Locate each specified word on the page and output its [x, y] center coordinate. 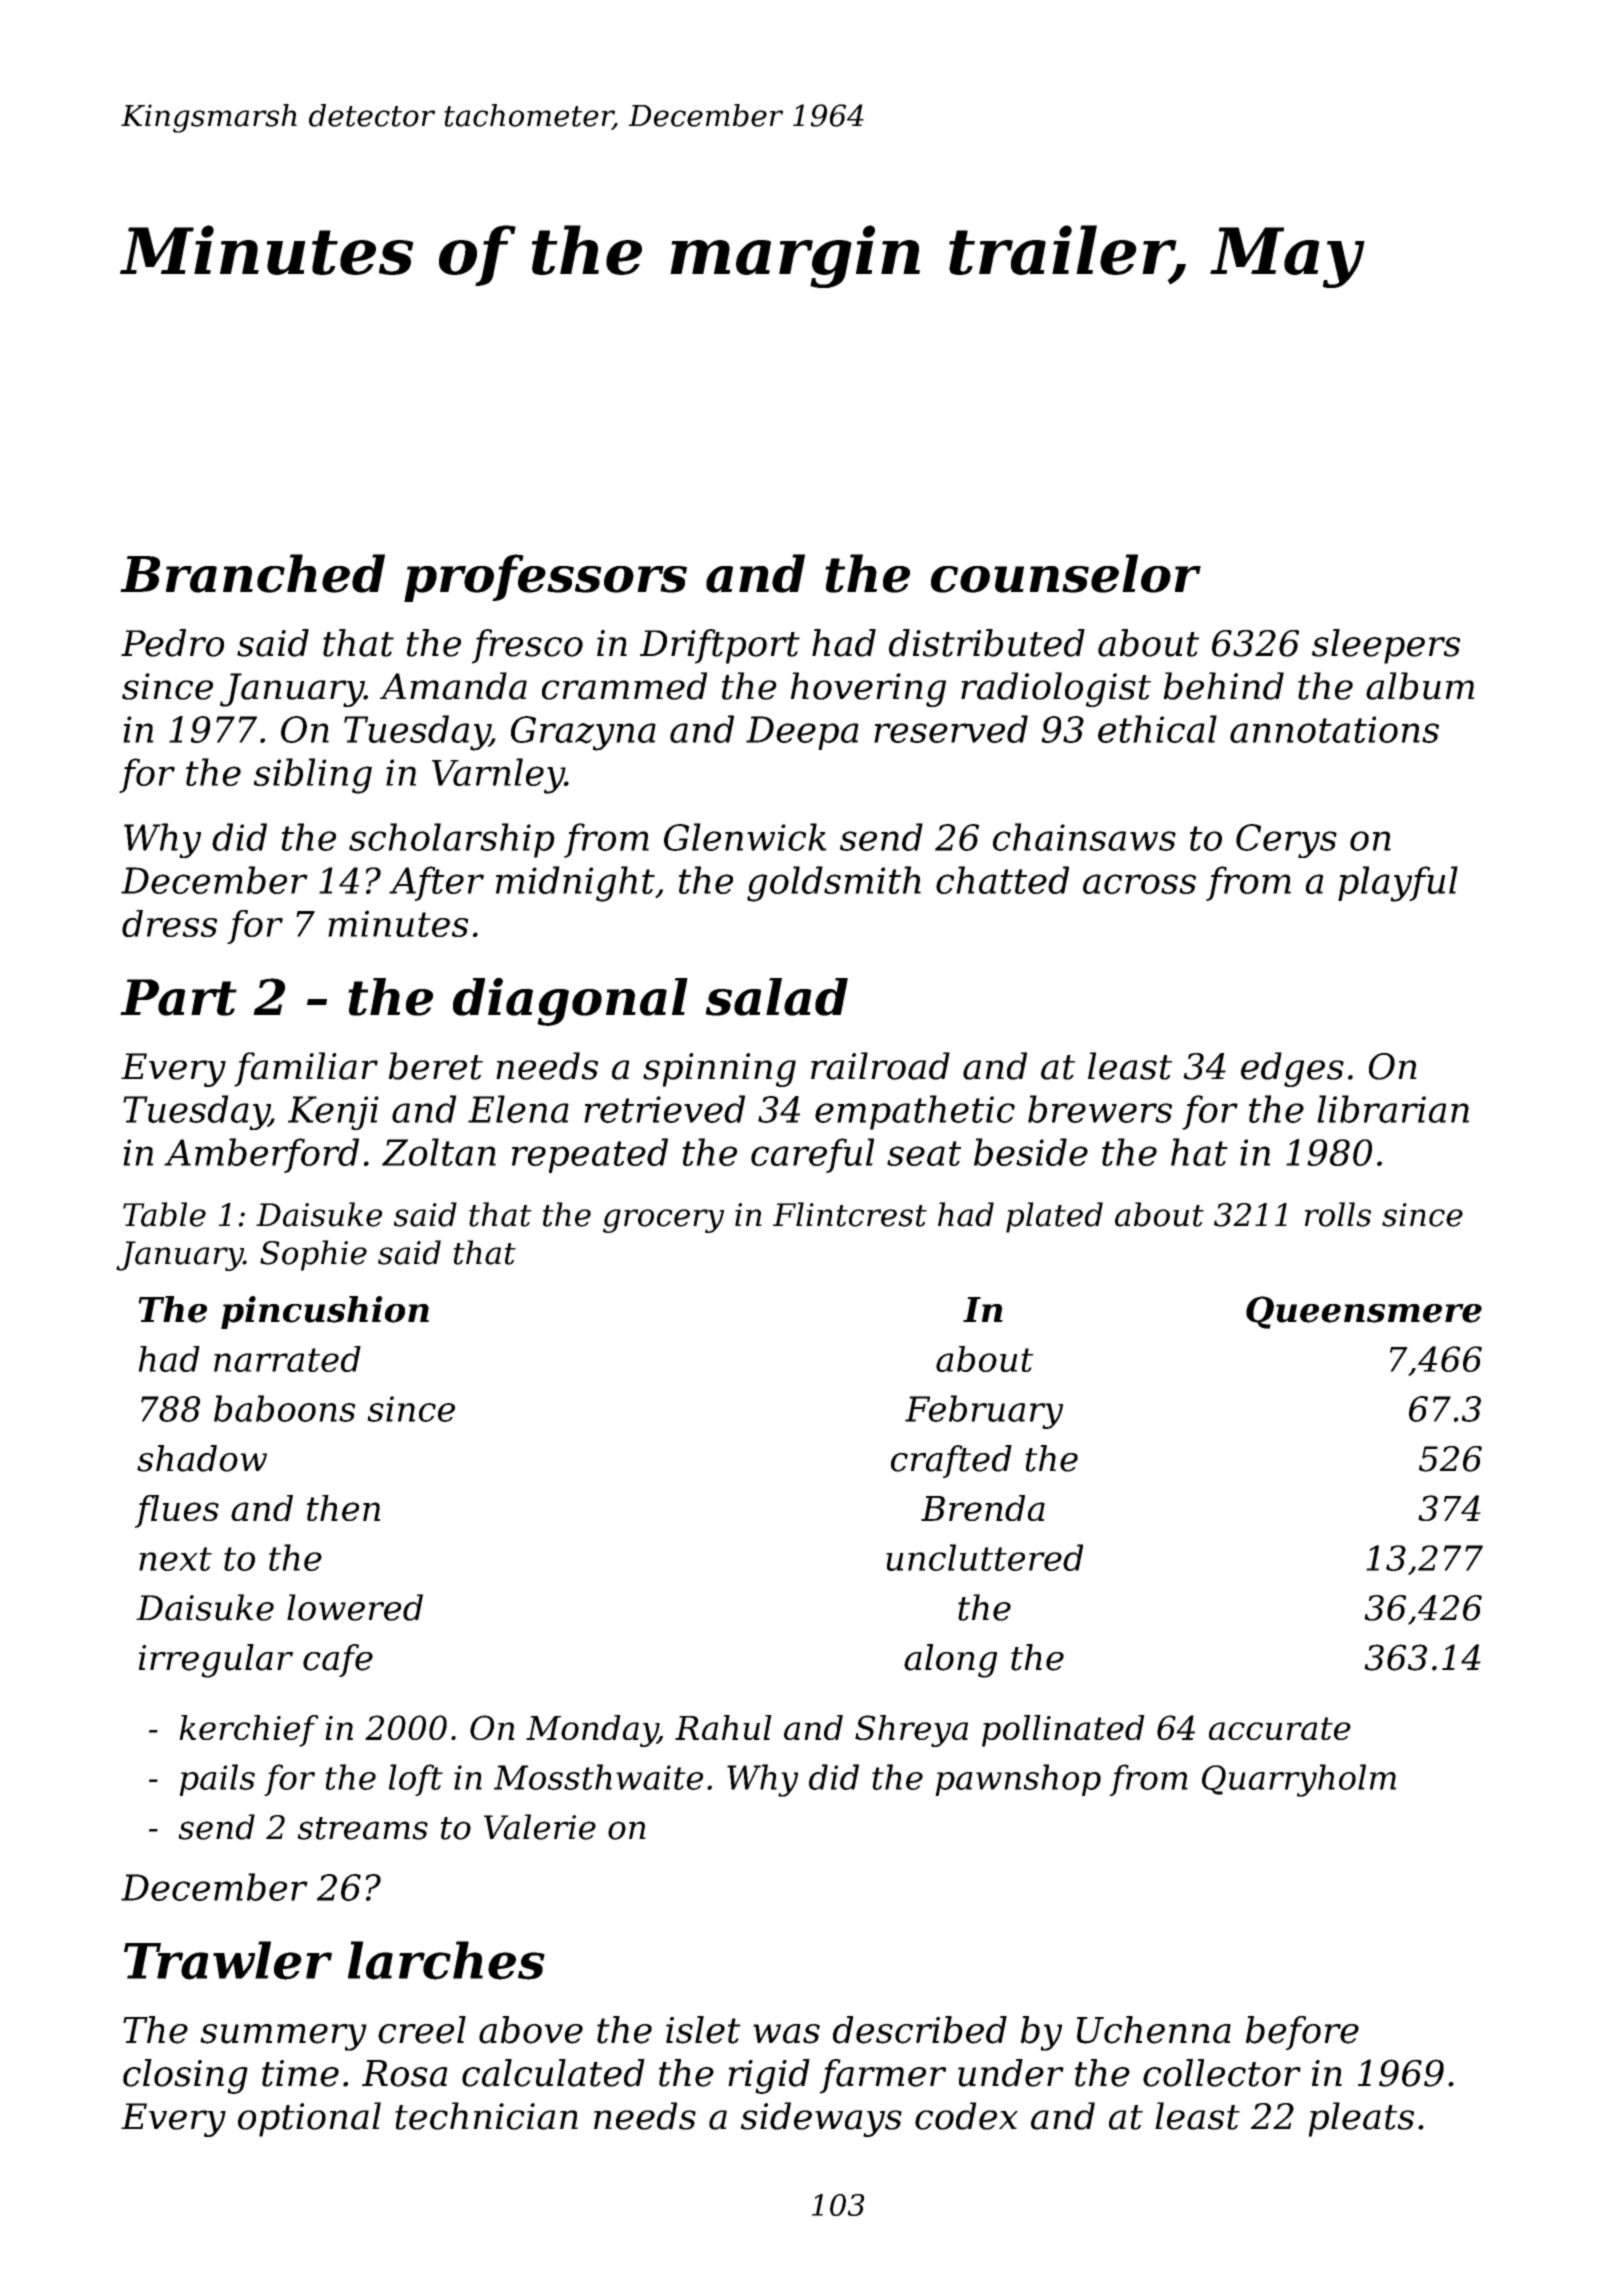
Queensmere [1364, 1312]
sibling [313, 776]
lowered [355, 1607]
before [1302, 2033]
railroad [880, 1066]
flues [177, 1511]
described [920, 2030]
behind [1223, 686]
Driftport [720, 646]
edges [1292, 1069]
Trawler [228, 1960]
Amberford [261, 1155]
